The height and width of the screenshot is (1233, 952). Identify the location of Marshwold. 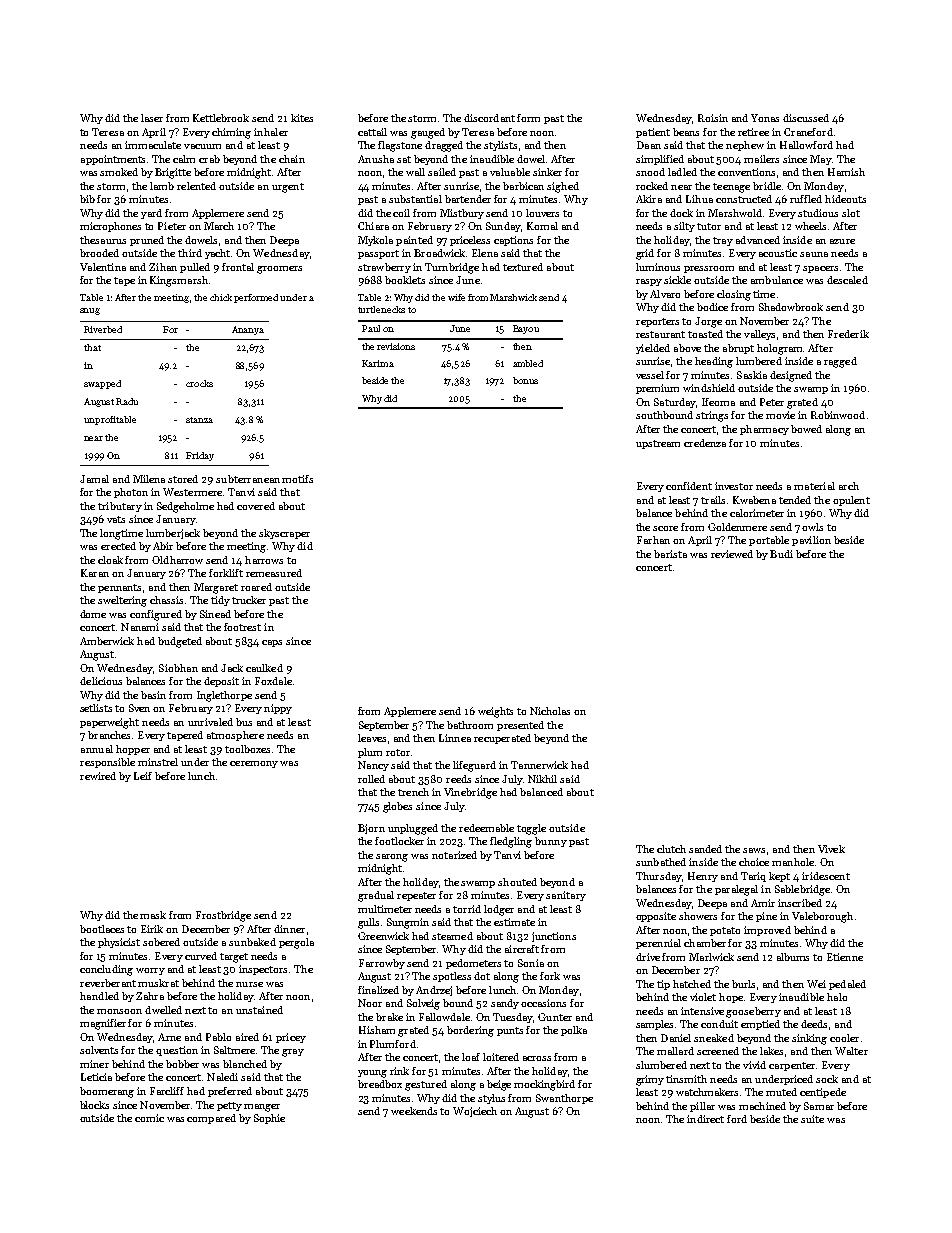
(735, 213).
